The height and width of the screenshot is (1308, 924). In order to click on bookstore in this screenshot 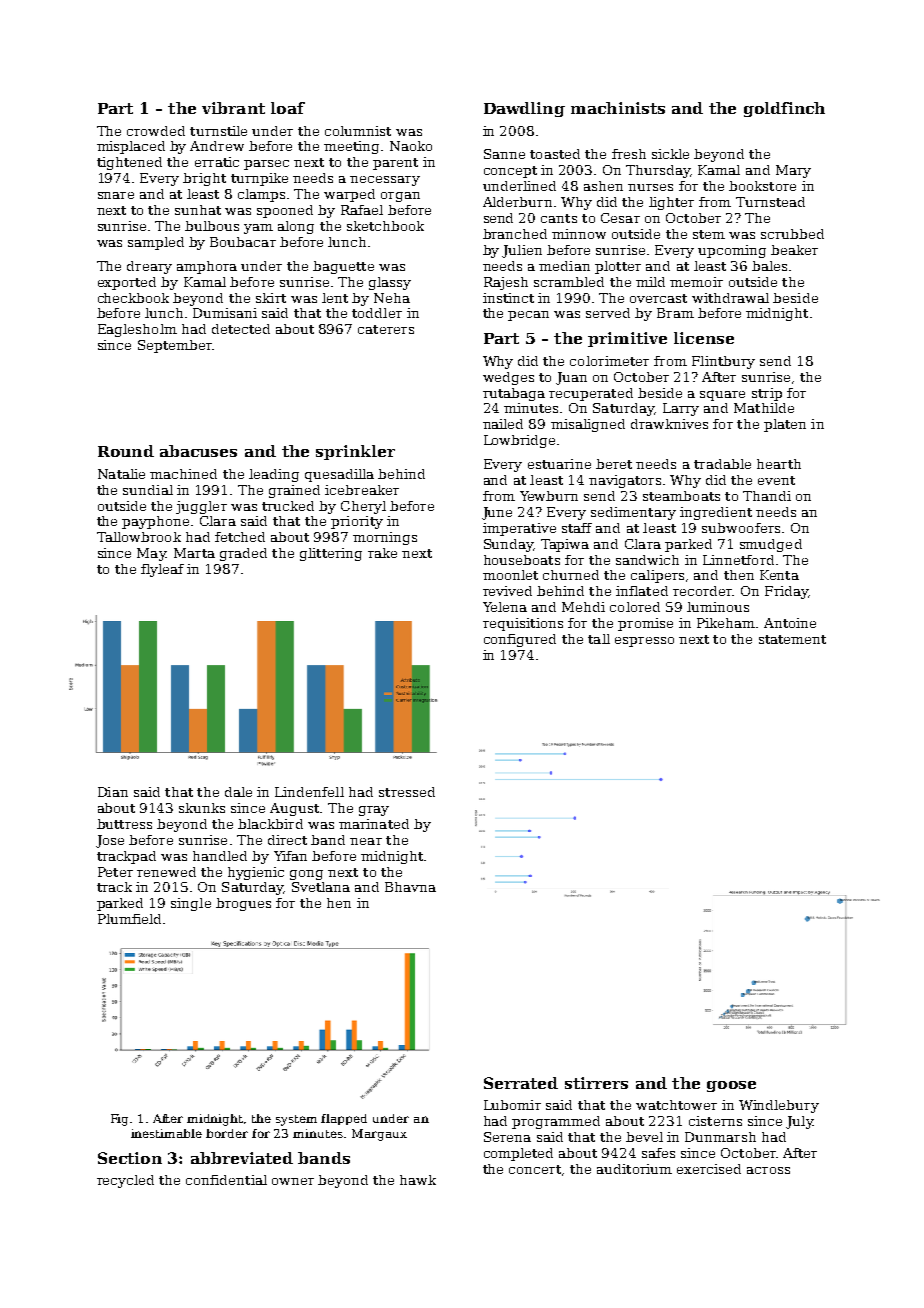, I will do `click(762, 186)`.
